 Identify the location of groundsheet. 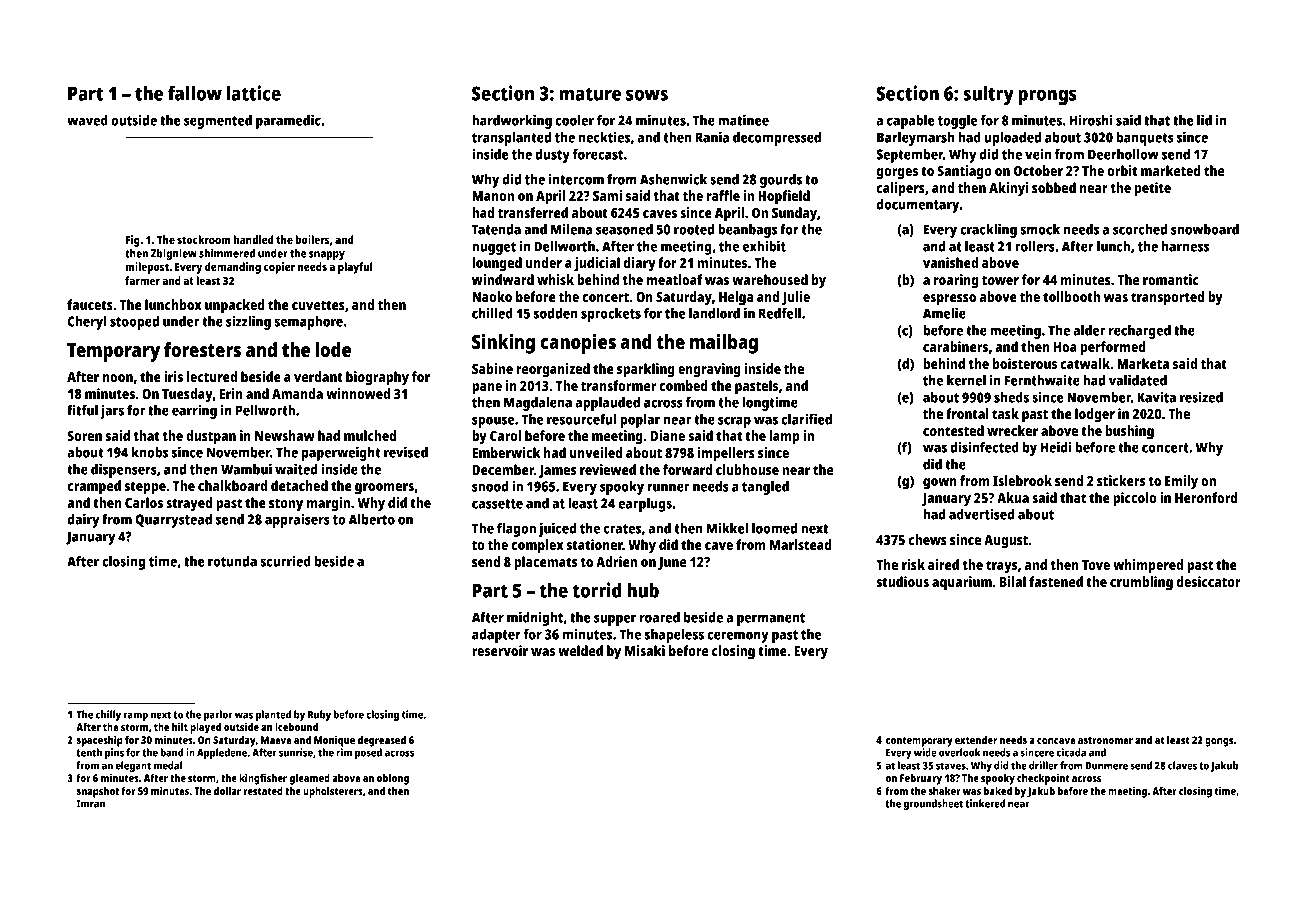
(933, 804).
